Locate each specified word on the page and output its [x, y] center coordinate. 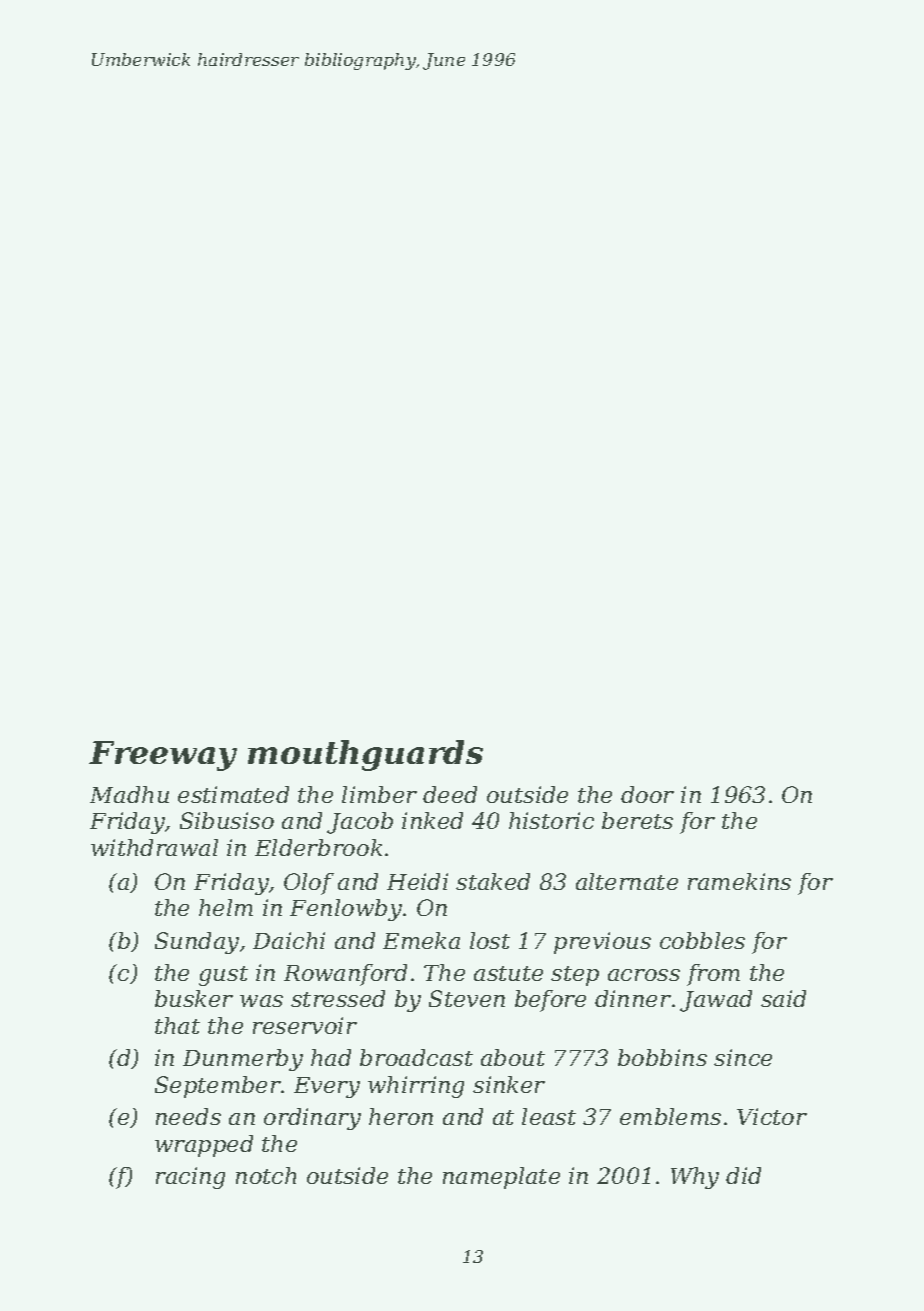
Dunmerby [243, 1060]
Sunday [197, 943]
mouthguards [365, 755]
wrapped [204, 1146]
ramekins [739, 881]
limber [379, 794]
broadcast [416, 1057]
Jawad [716, 1001]
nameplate [501, 1178]
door [647, 794]
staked [493, 881]
